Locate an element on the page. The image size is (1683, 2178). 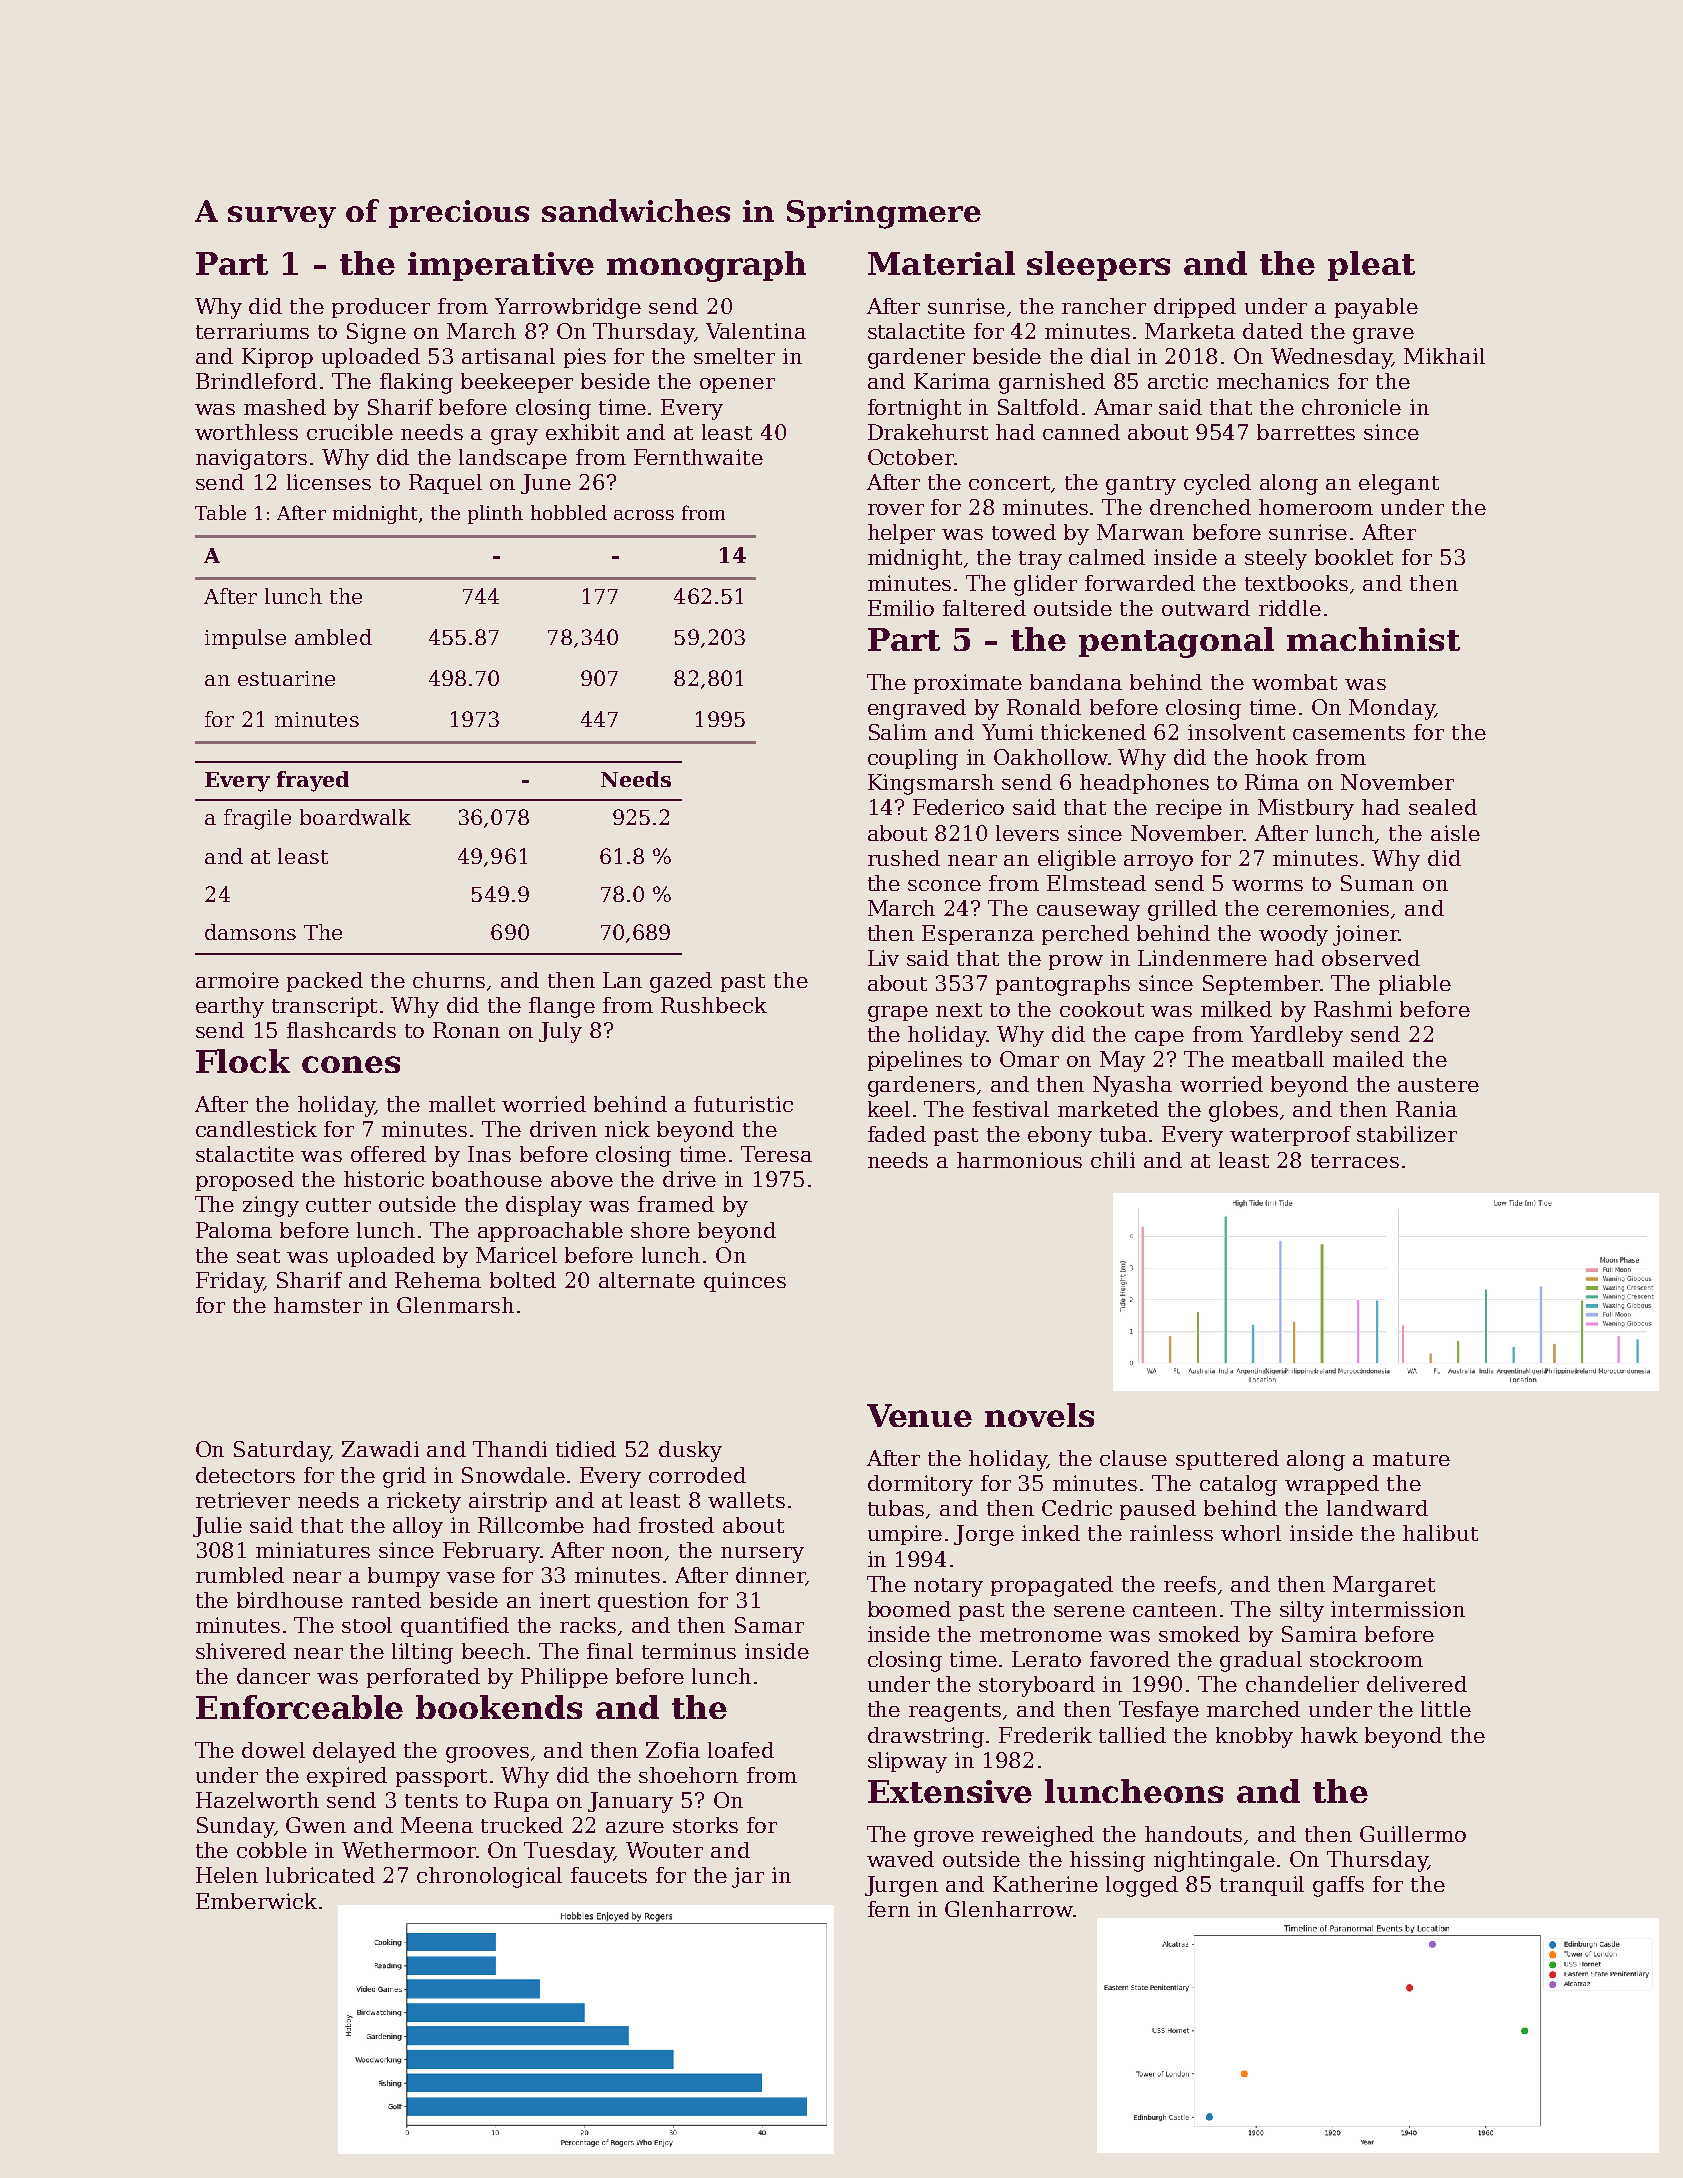
monograph is located at coordinates (706, 266).
